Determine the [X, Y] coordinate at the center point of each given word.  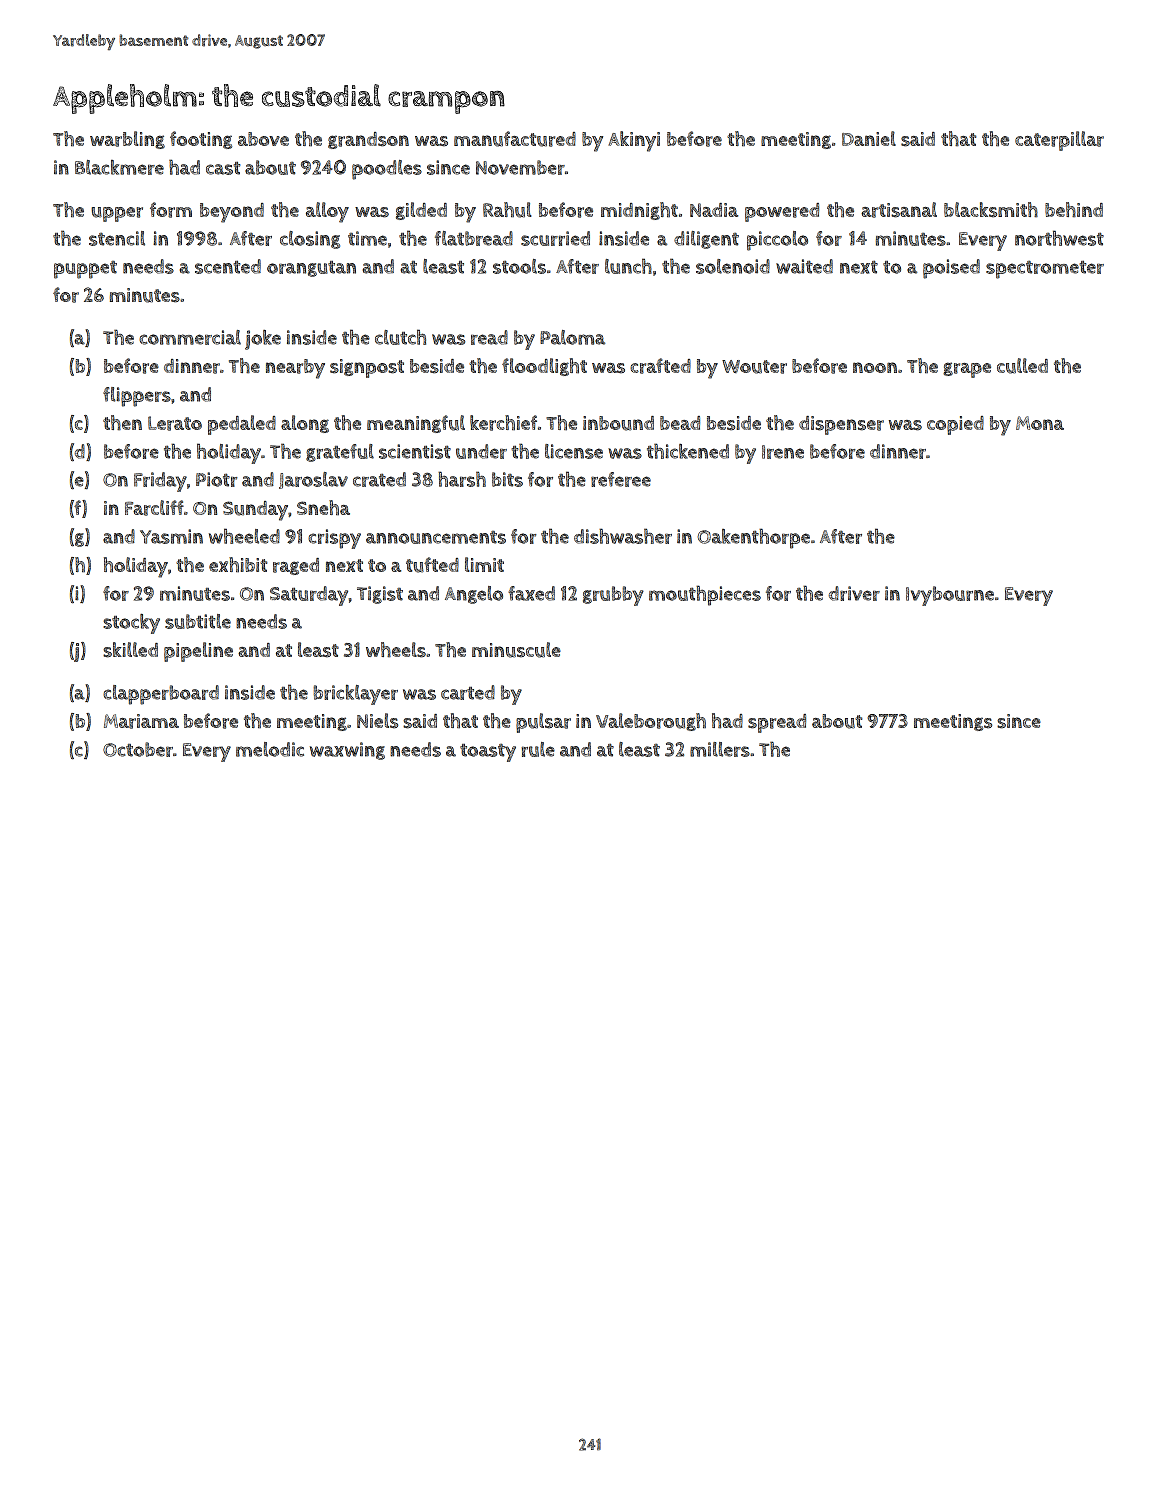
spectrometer [1045, 269]
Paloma [572, 337]
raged [296, 566]
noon [875, 367]
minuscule [516, 650]
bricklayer [355, 695]
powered [782, 212]
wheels [396, 650]
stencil [117, 238]
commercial [190, 337]
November [520, 167]
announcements [436, 537]
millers [720, 749]
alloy [327, 212]
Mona [1040, 423]
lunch [628, 266]
